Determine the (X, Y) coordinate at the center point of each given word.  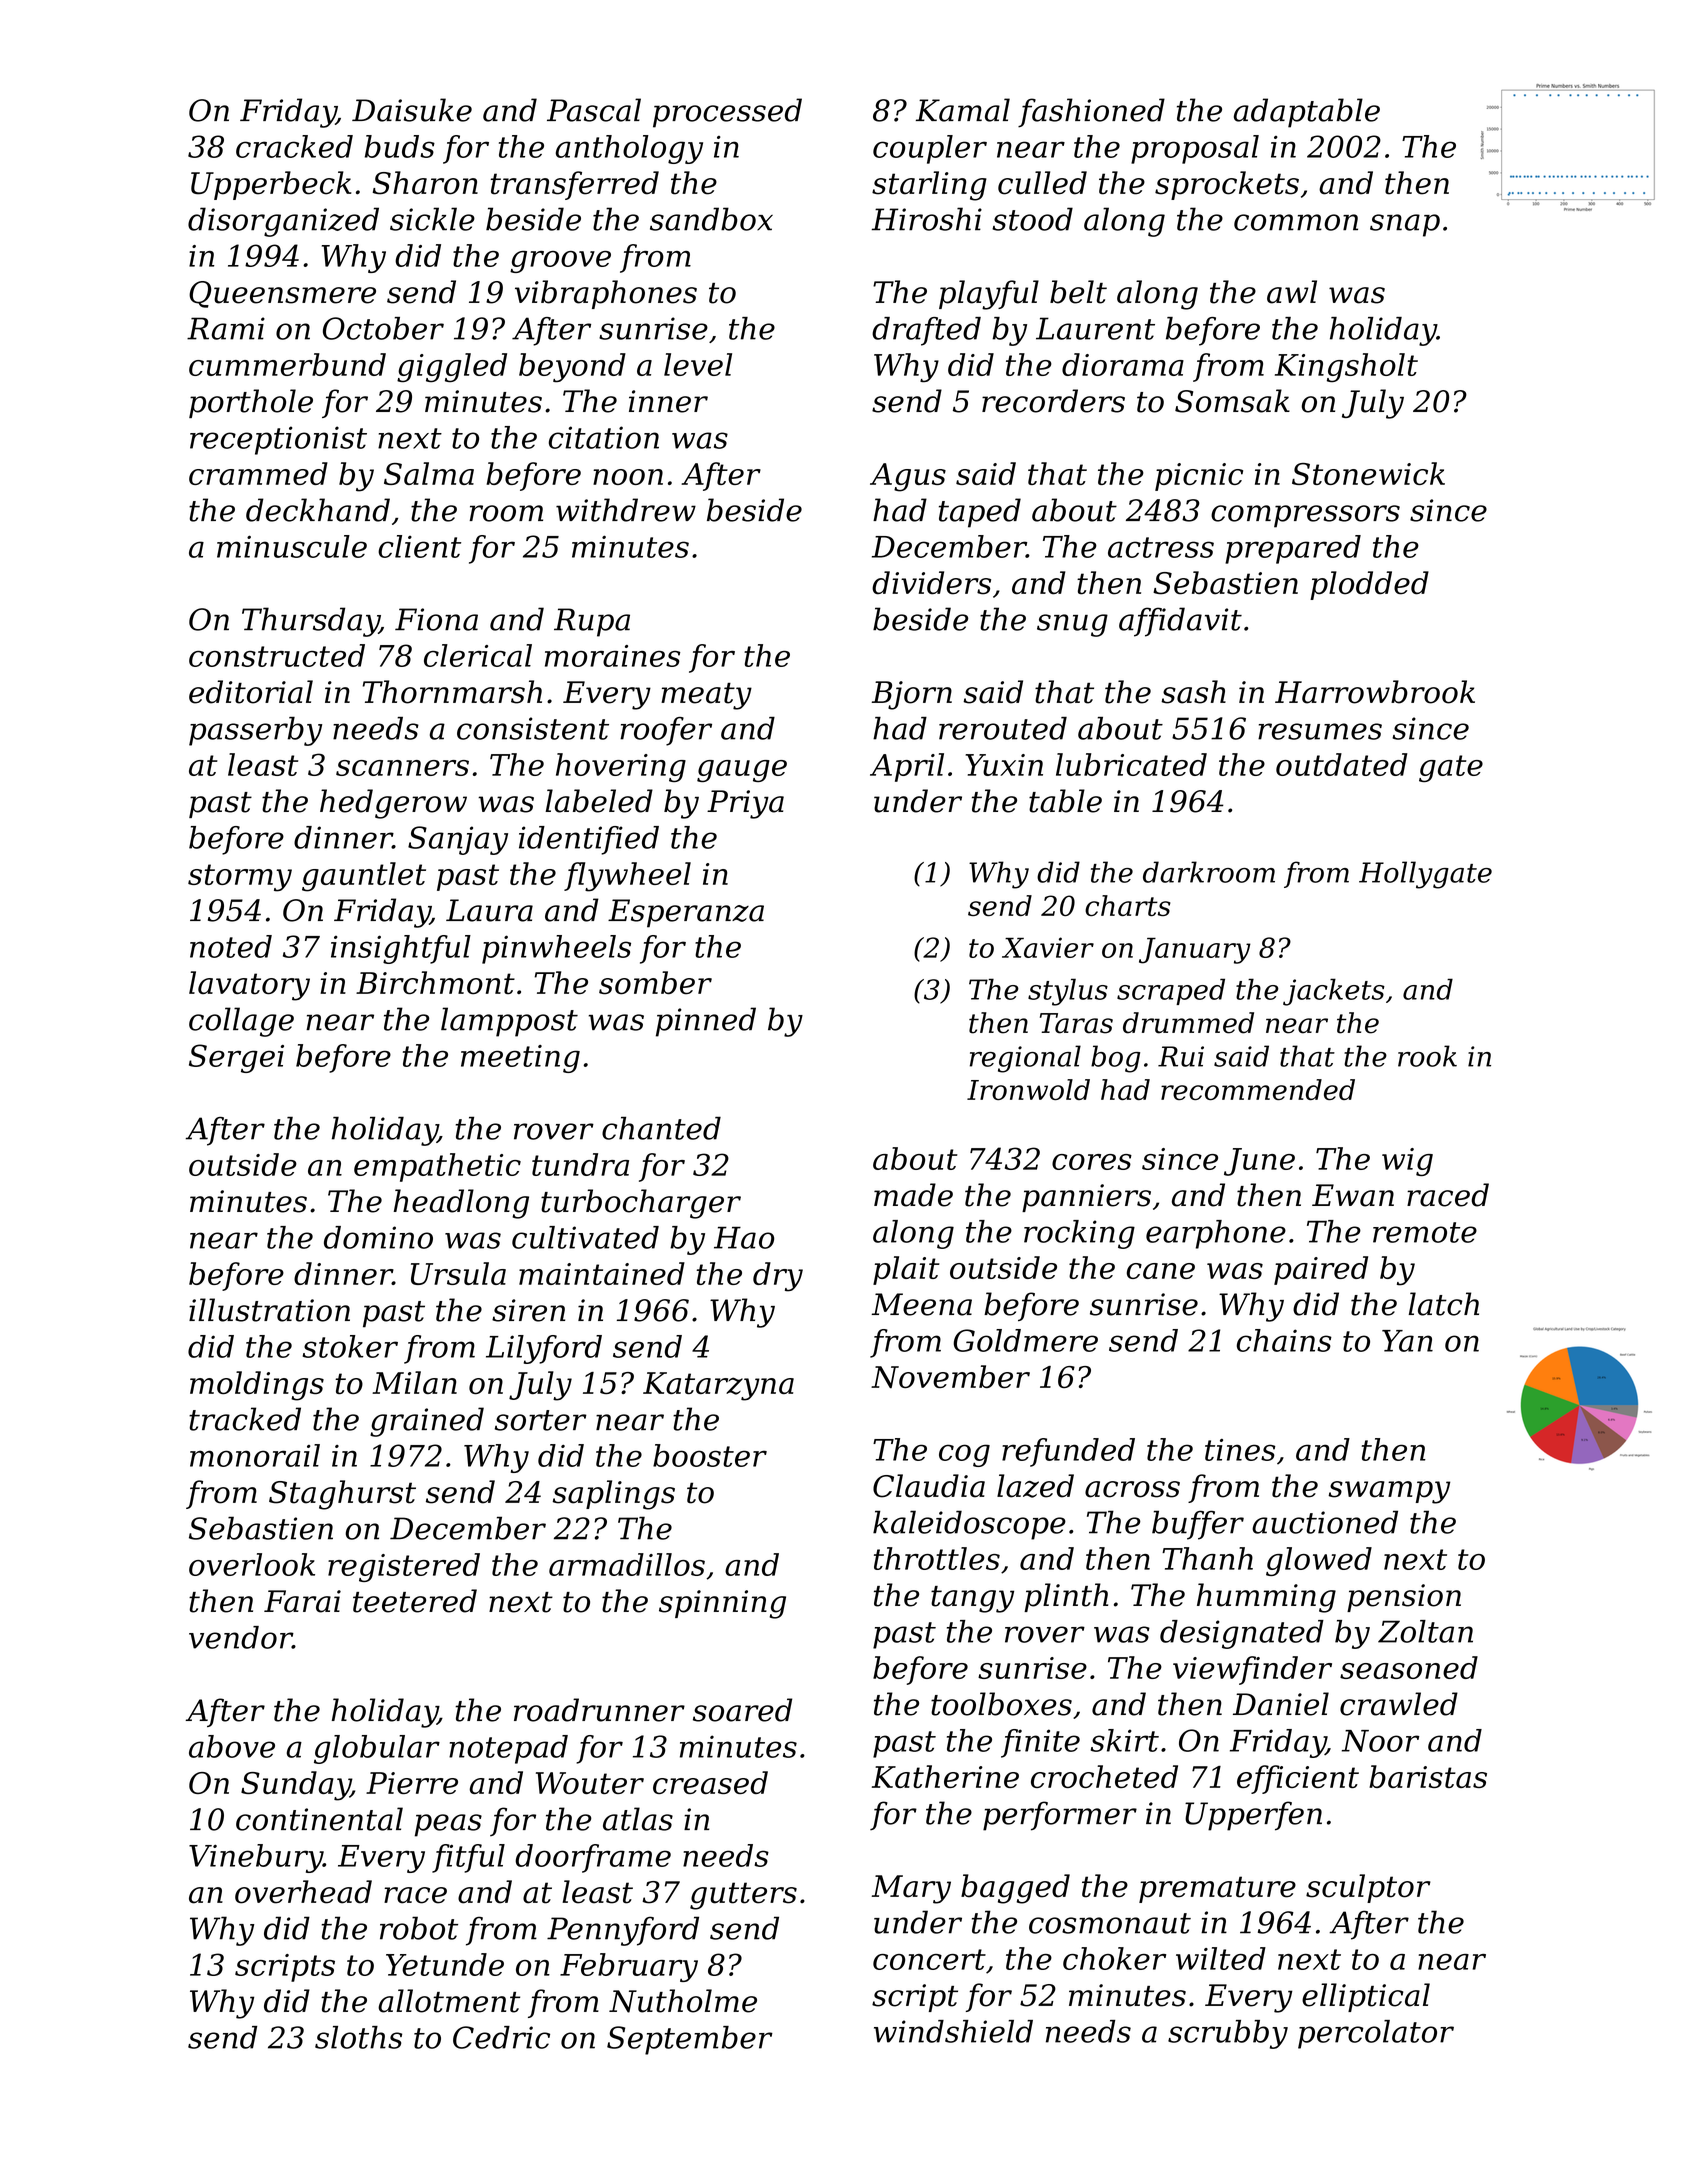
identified (589, 840)
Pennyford (623, 1931)
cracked (294, 146)
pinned (706, 1022)
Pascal (594, 110)
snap (1405, 225)
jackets (1334, 992)
